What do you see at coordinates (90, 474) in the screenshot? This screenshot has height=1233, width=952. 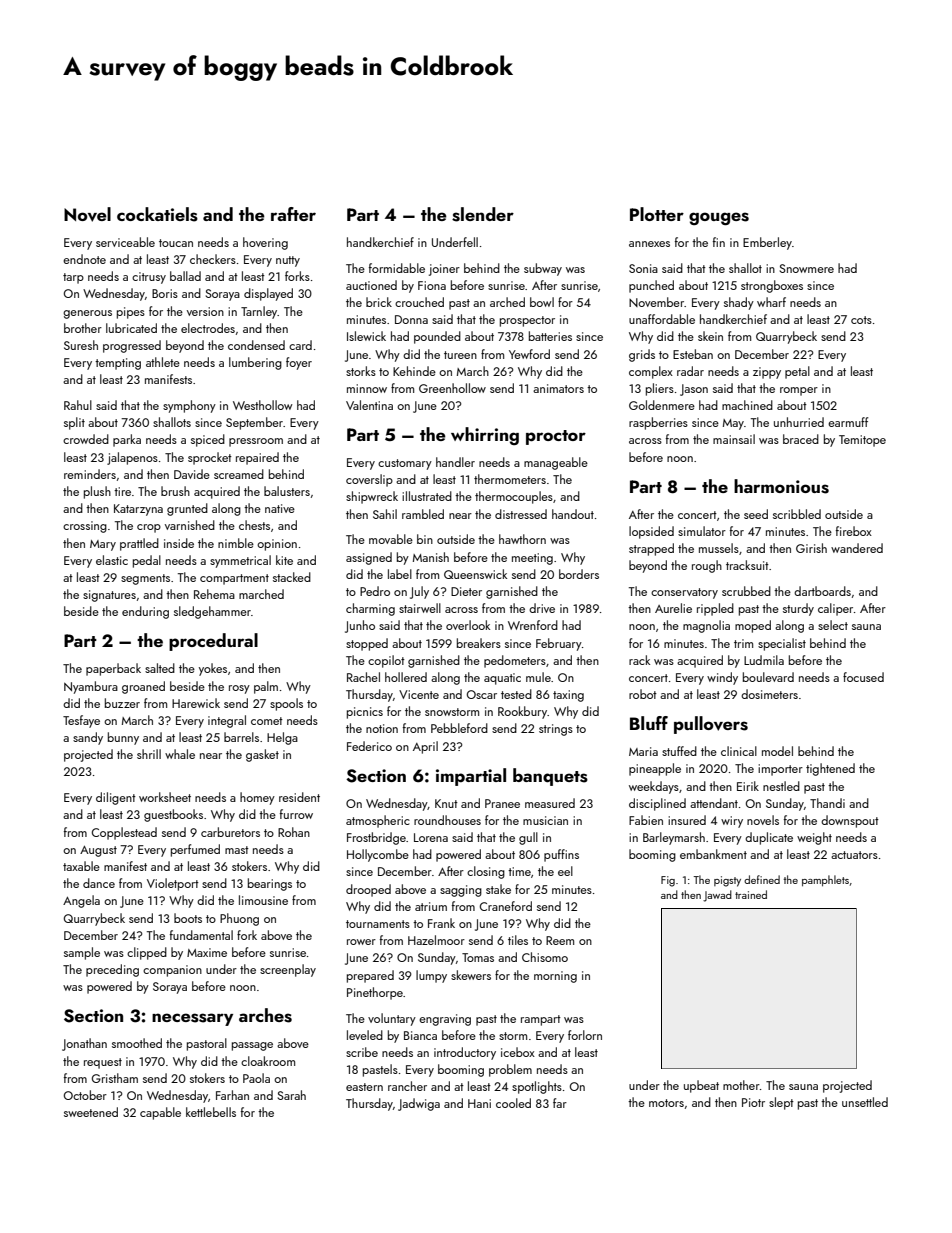 I see `reminders` at bounding box center [90, 474].
